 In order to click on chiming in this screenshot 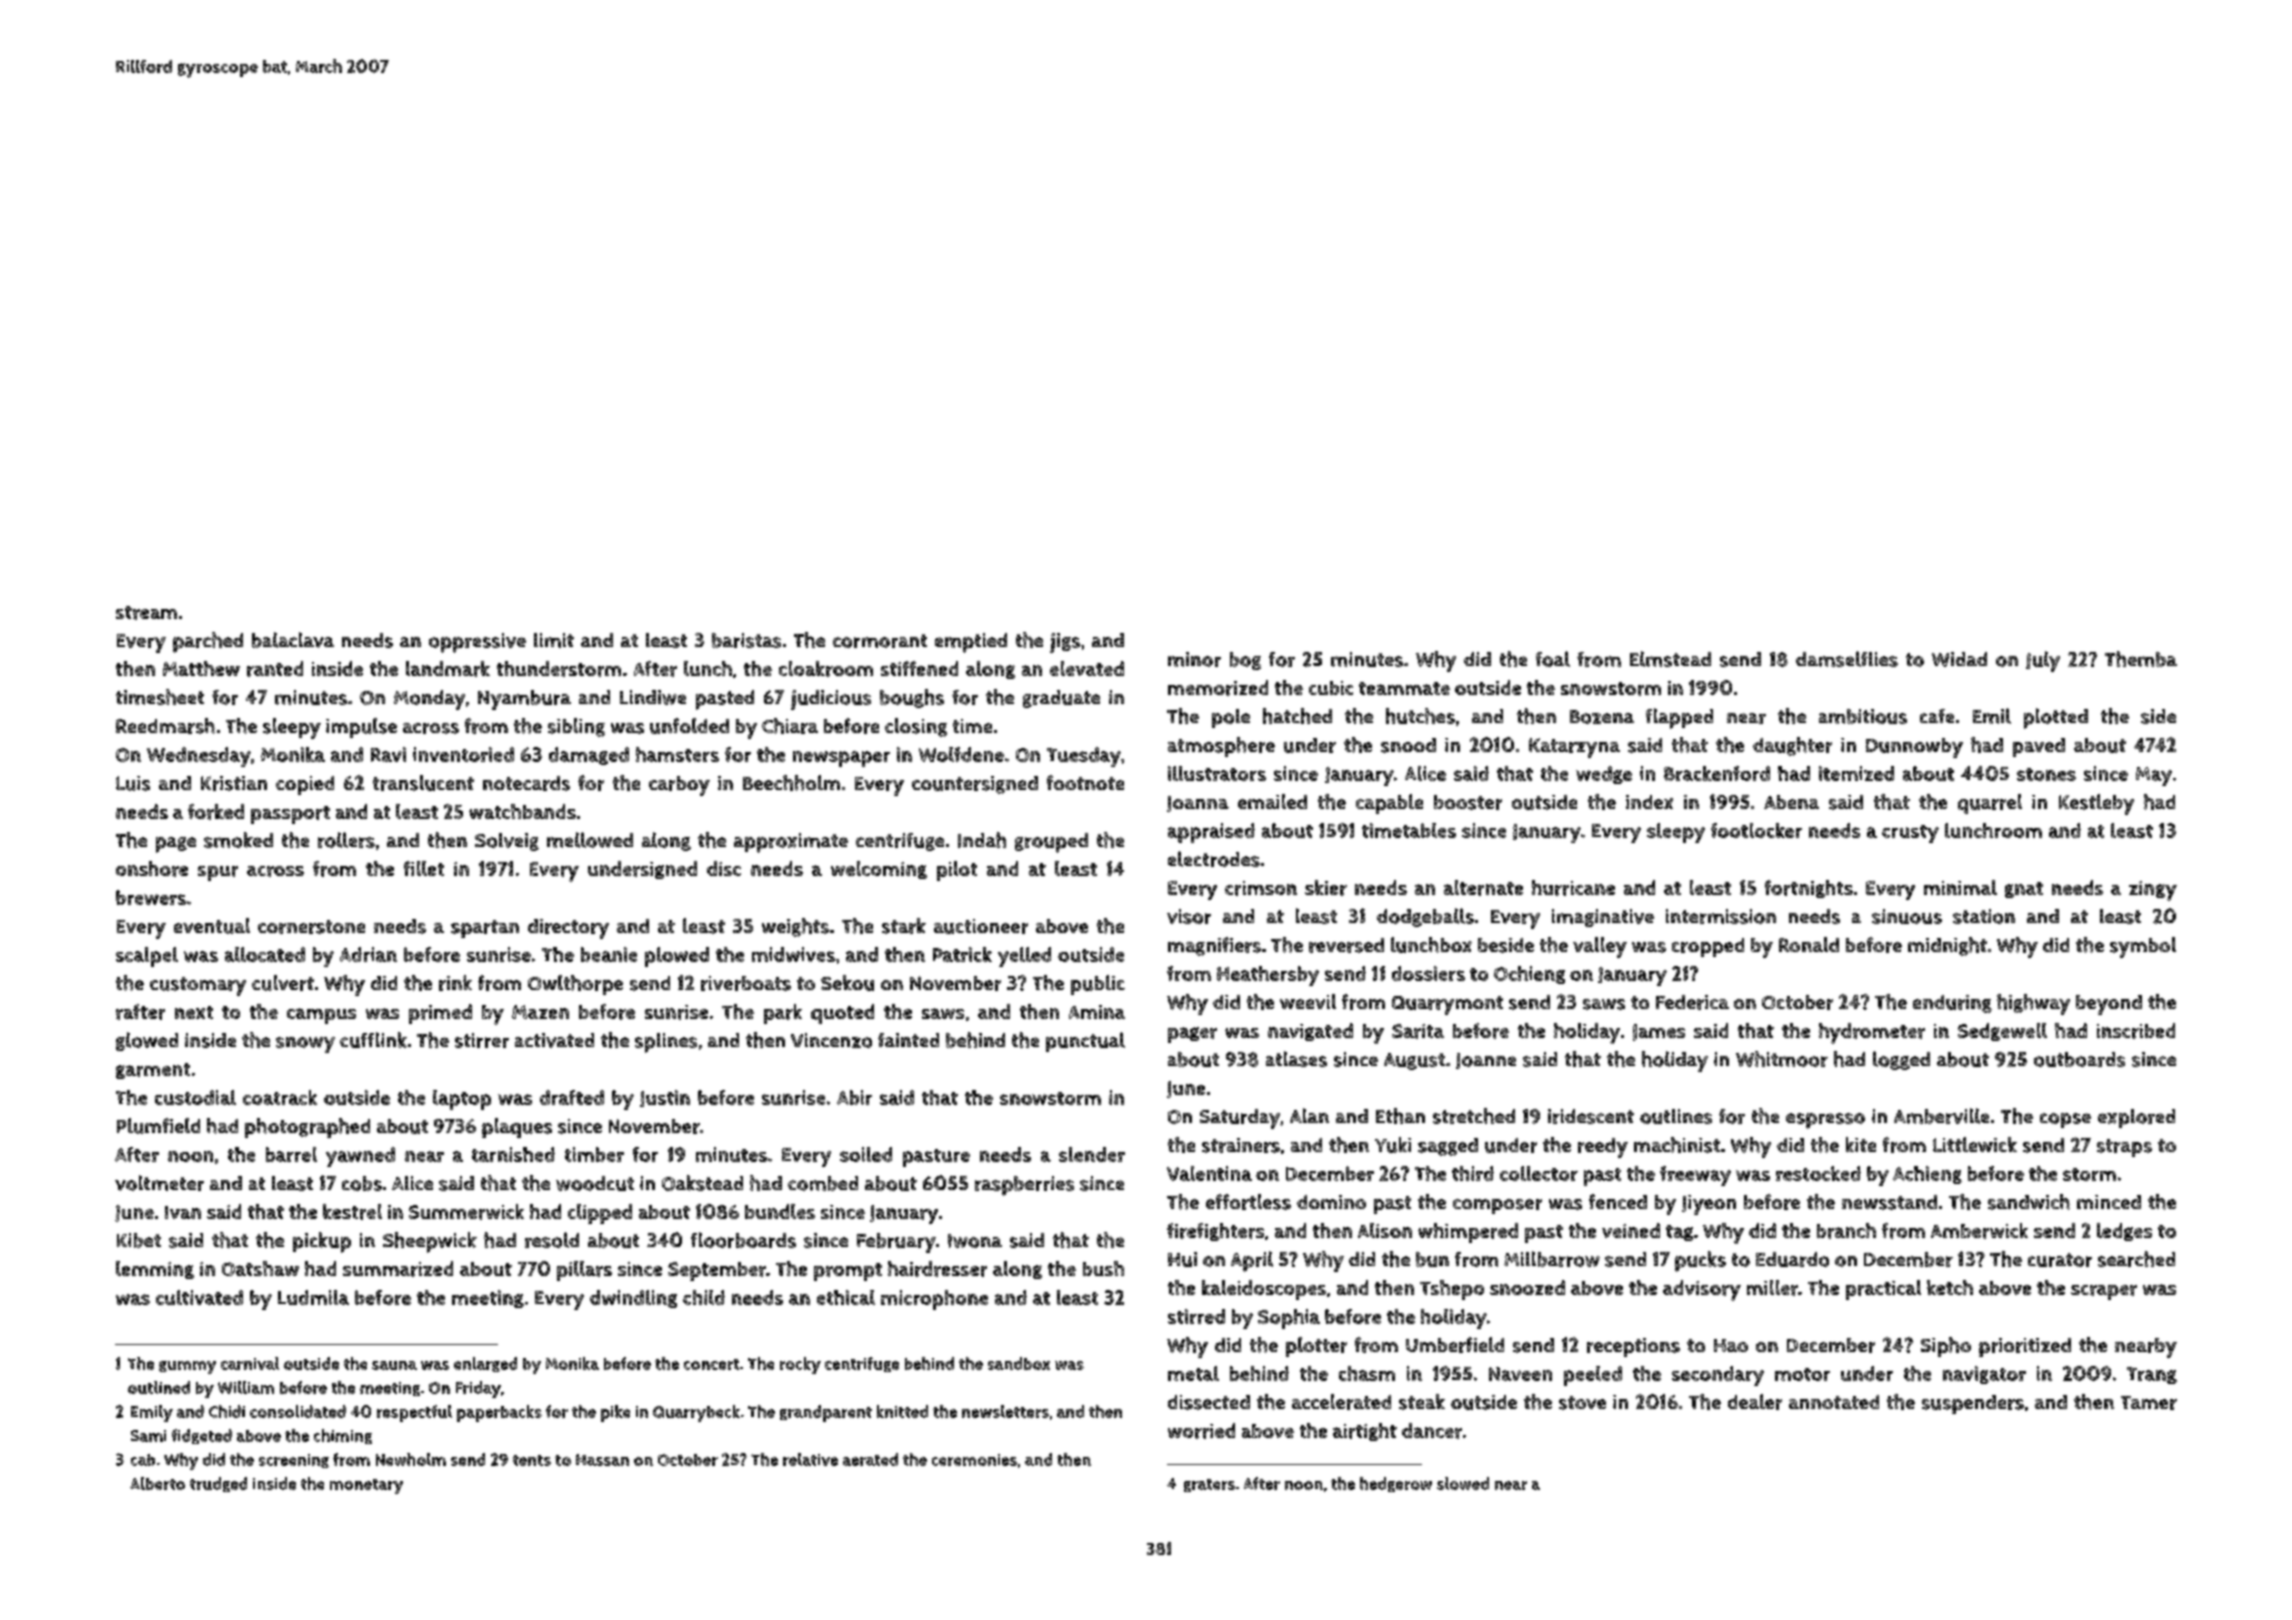, I will do `click(343, 1436)`.
